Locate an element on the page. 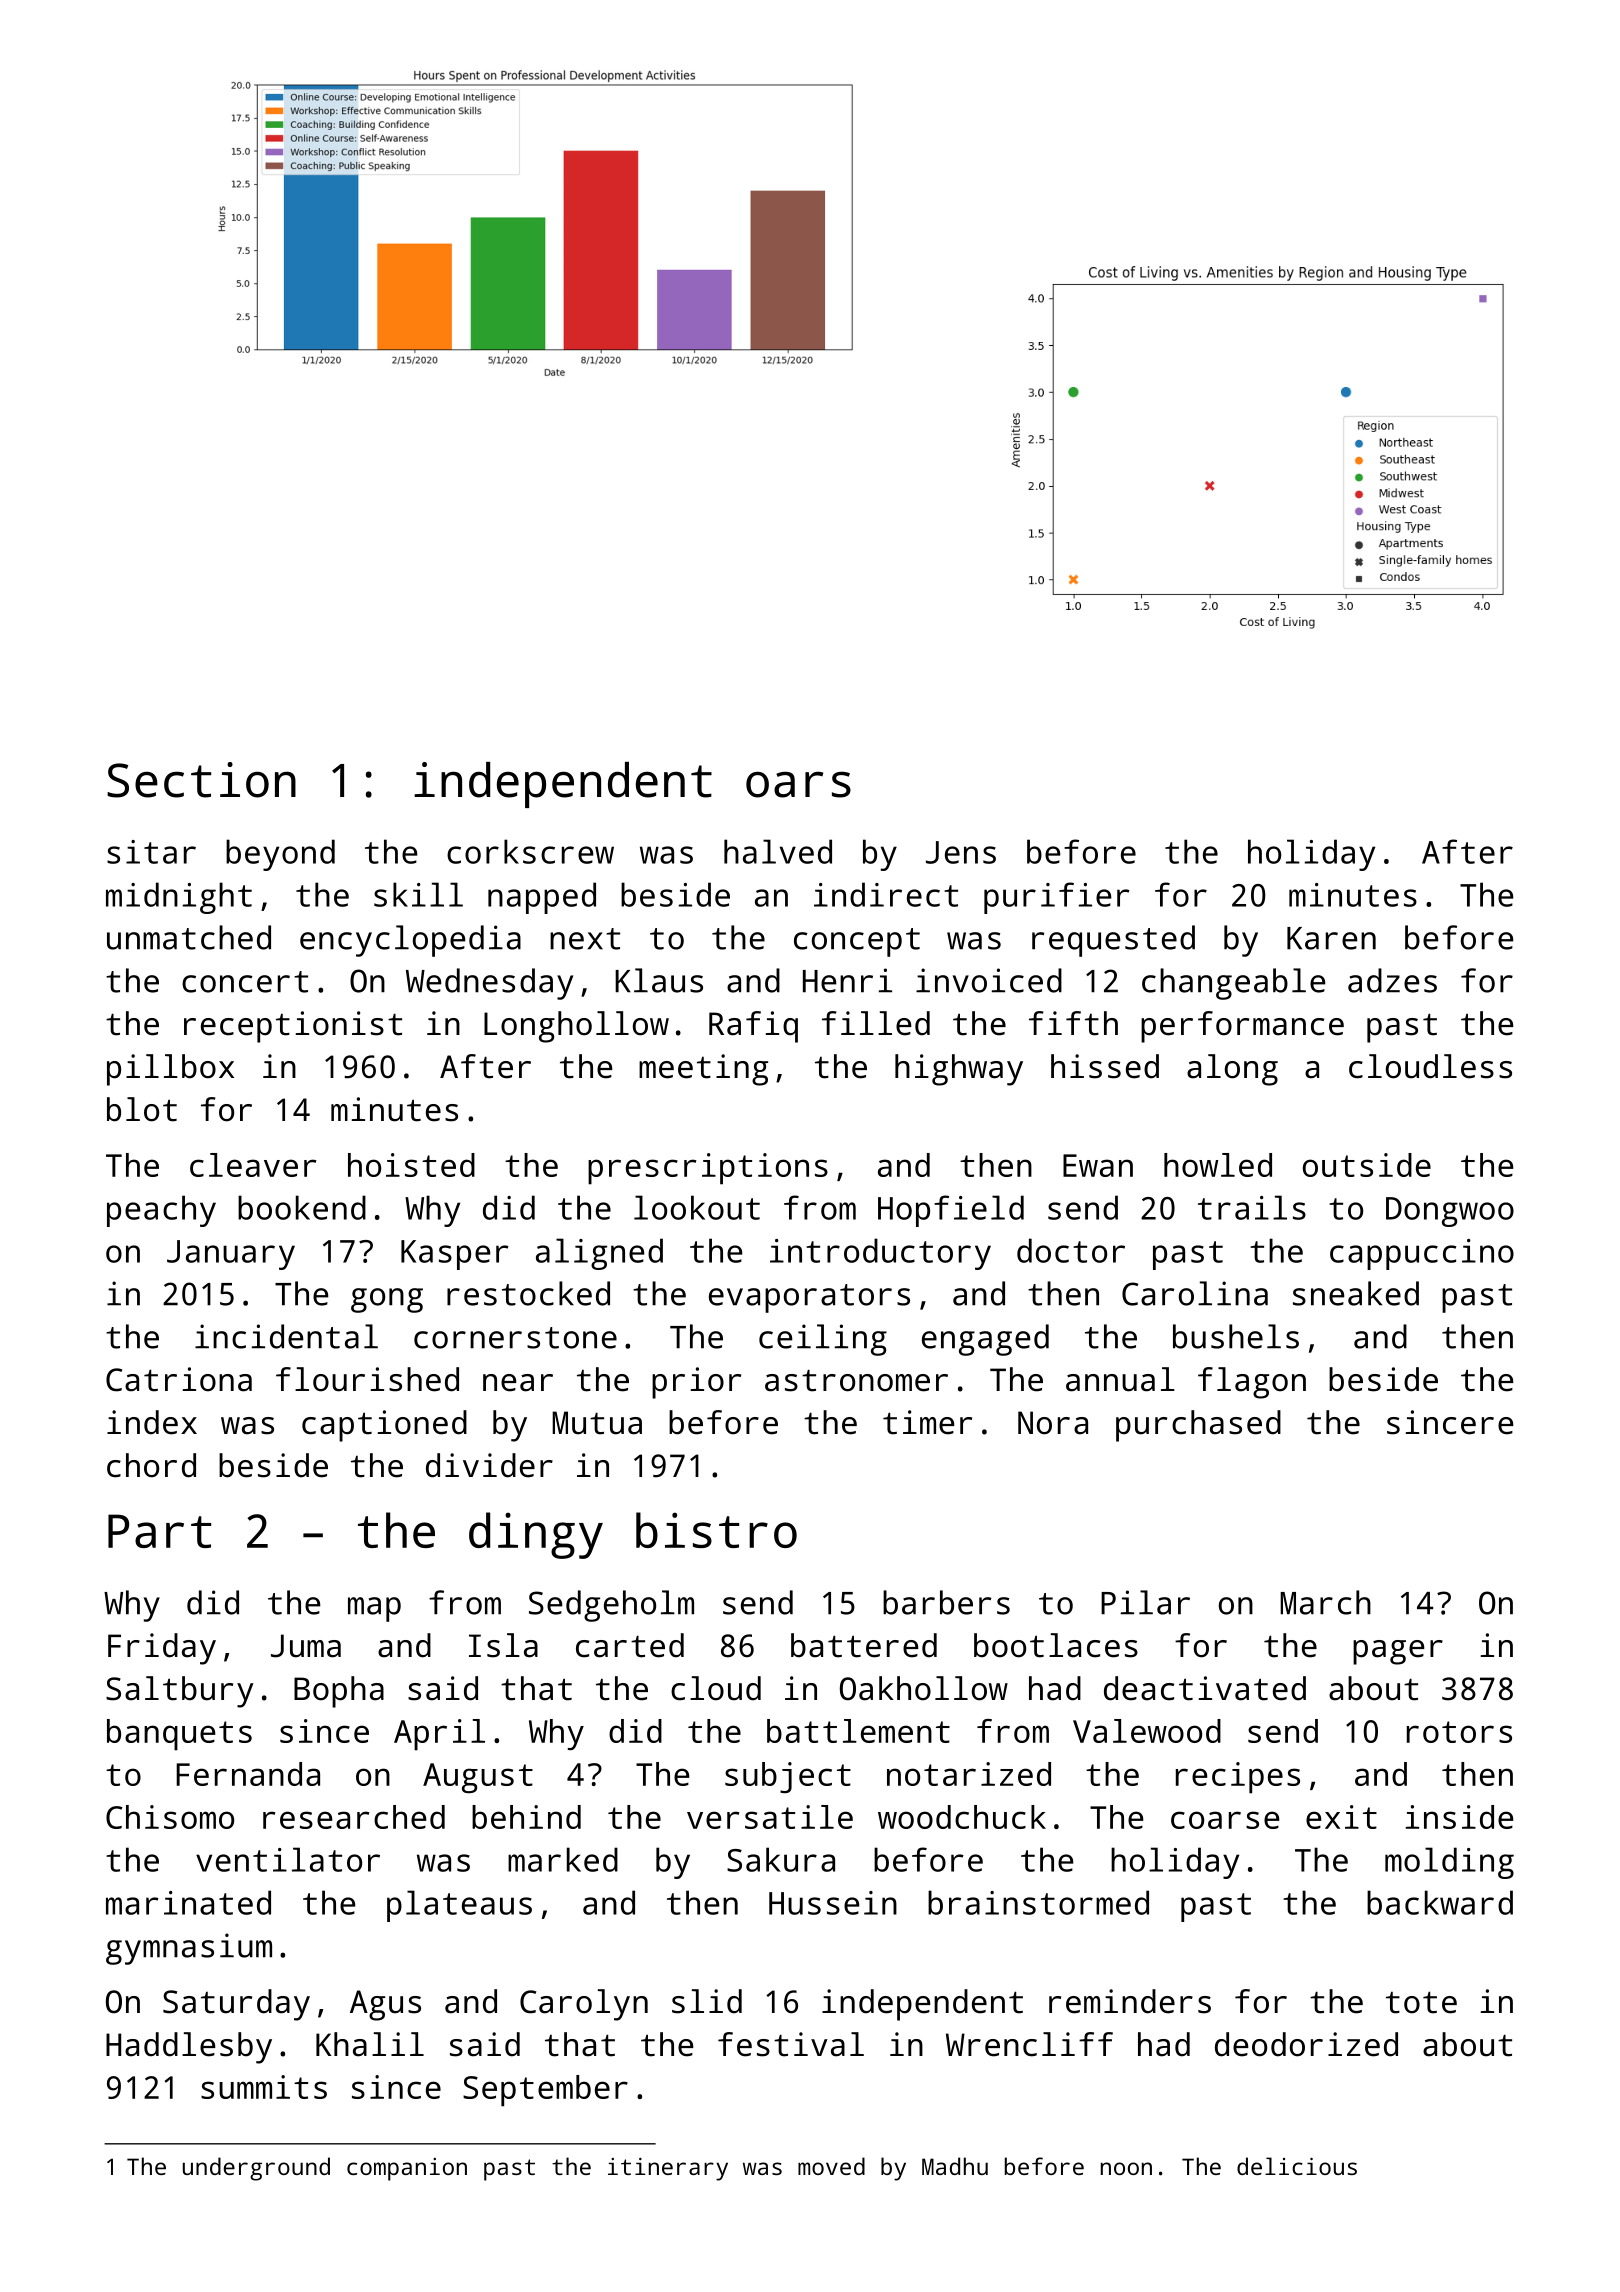 The image size is (1620, 2292). Saltbury is located at coordinates (180, 1692).
